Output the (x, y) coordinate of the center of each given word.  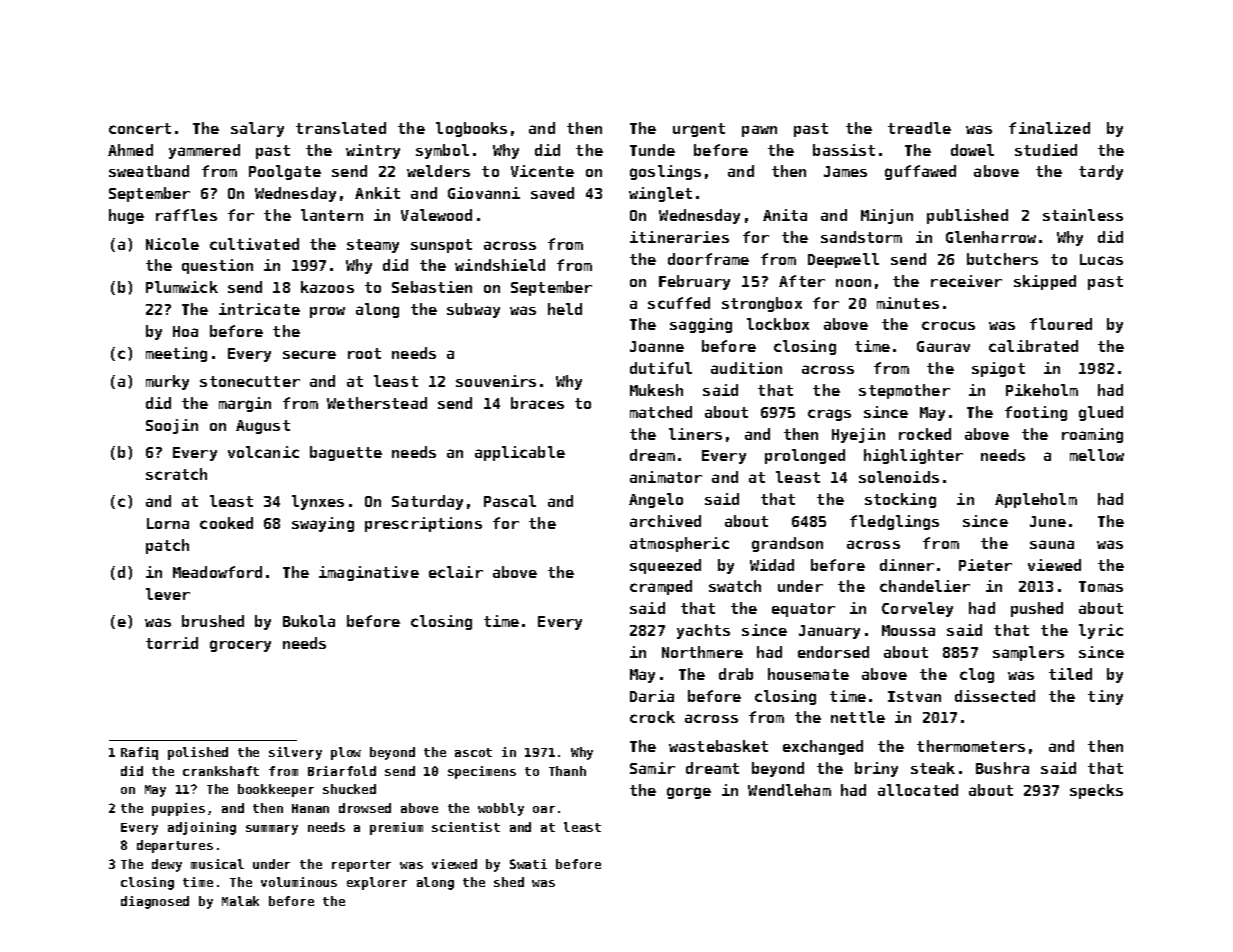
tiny (1105, 697)
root (364, 353)
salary (257, 129)
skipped (1045, 282)
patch (167, 546)
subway (473, 310)
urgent (699, 130)
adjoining (202, 828)
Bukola (309, 621)
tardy (1101, 172)
